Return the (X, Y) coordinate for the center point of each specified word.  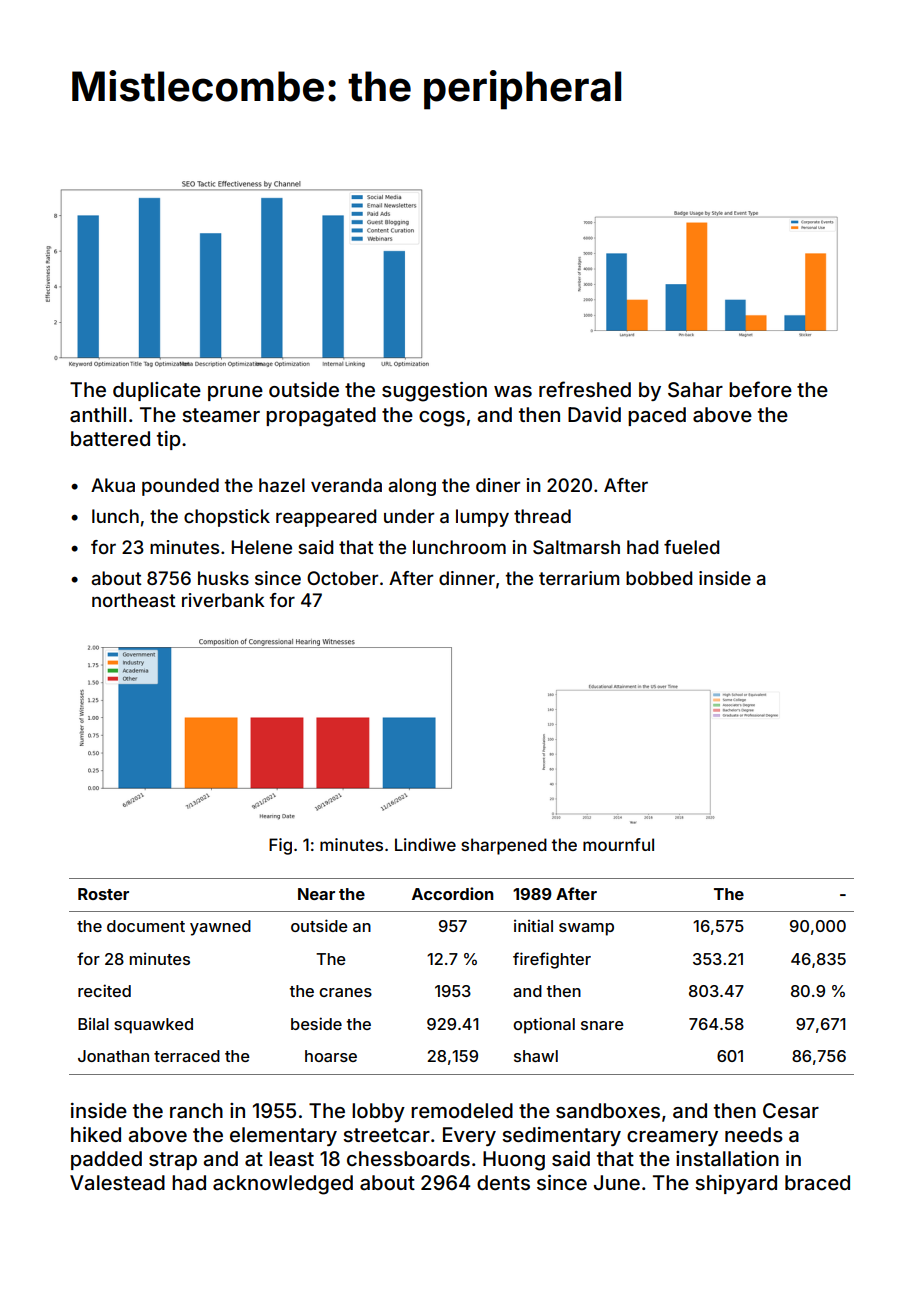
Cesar (791, 1110)
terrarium (579, 578)
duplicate (157, 391)
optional (544, 1025)
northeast (134, 600)
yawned (220, 928)
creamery (672, 1138)
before (760, 389)
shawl (536, 1056)
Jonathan (113, 1056)
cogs (442, 419)
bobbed (659, 578)
